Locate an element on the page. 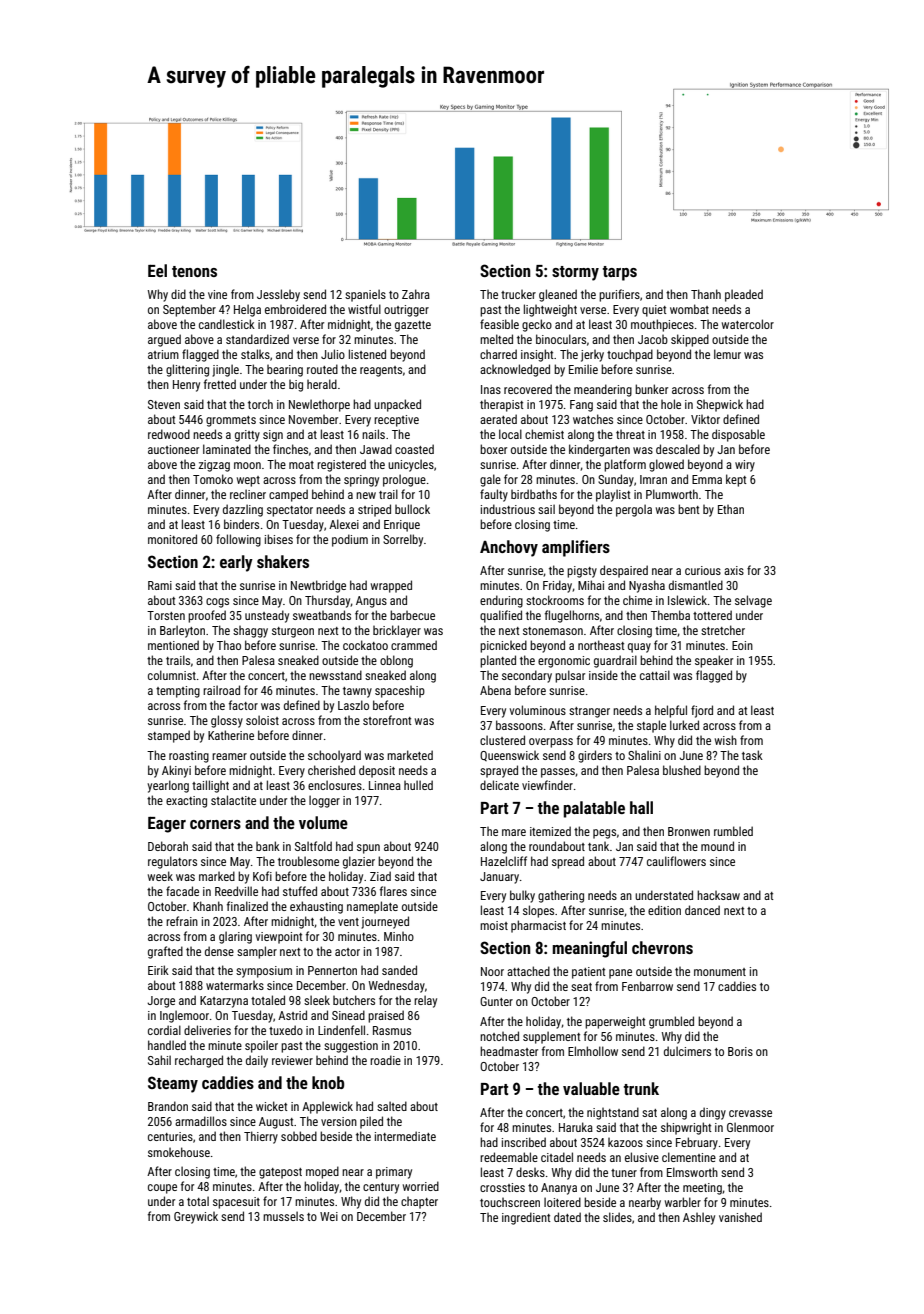 This image has width=924, height=1314. Hazelcliff is located at coordinates (504, 861).
